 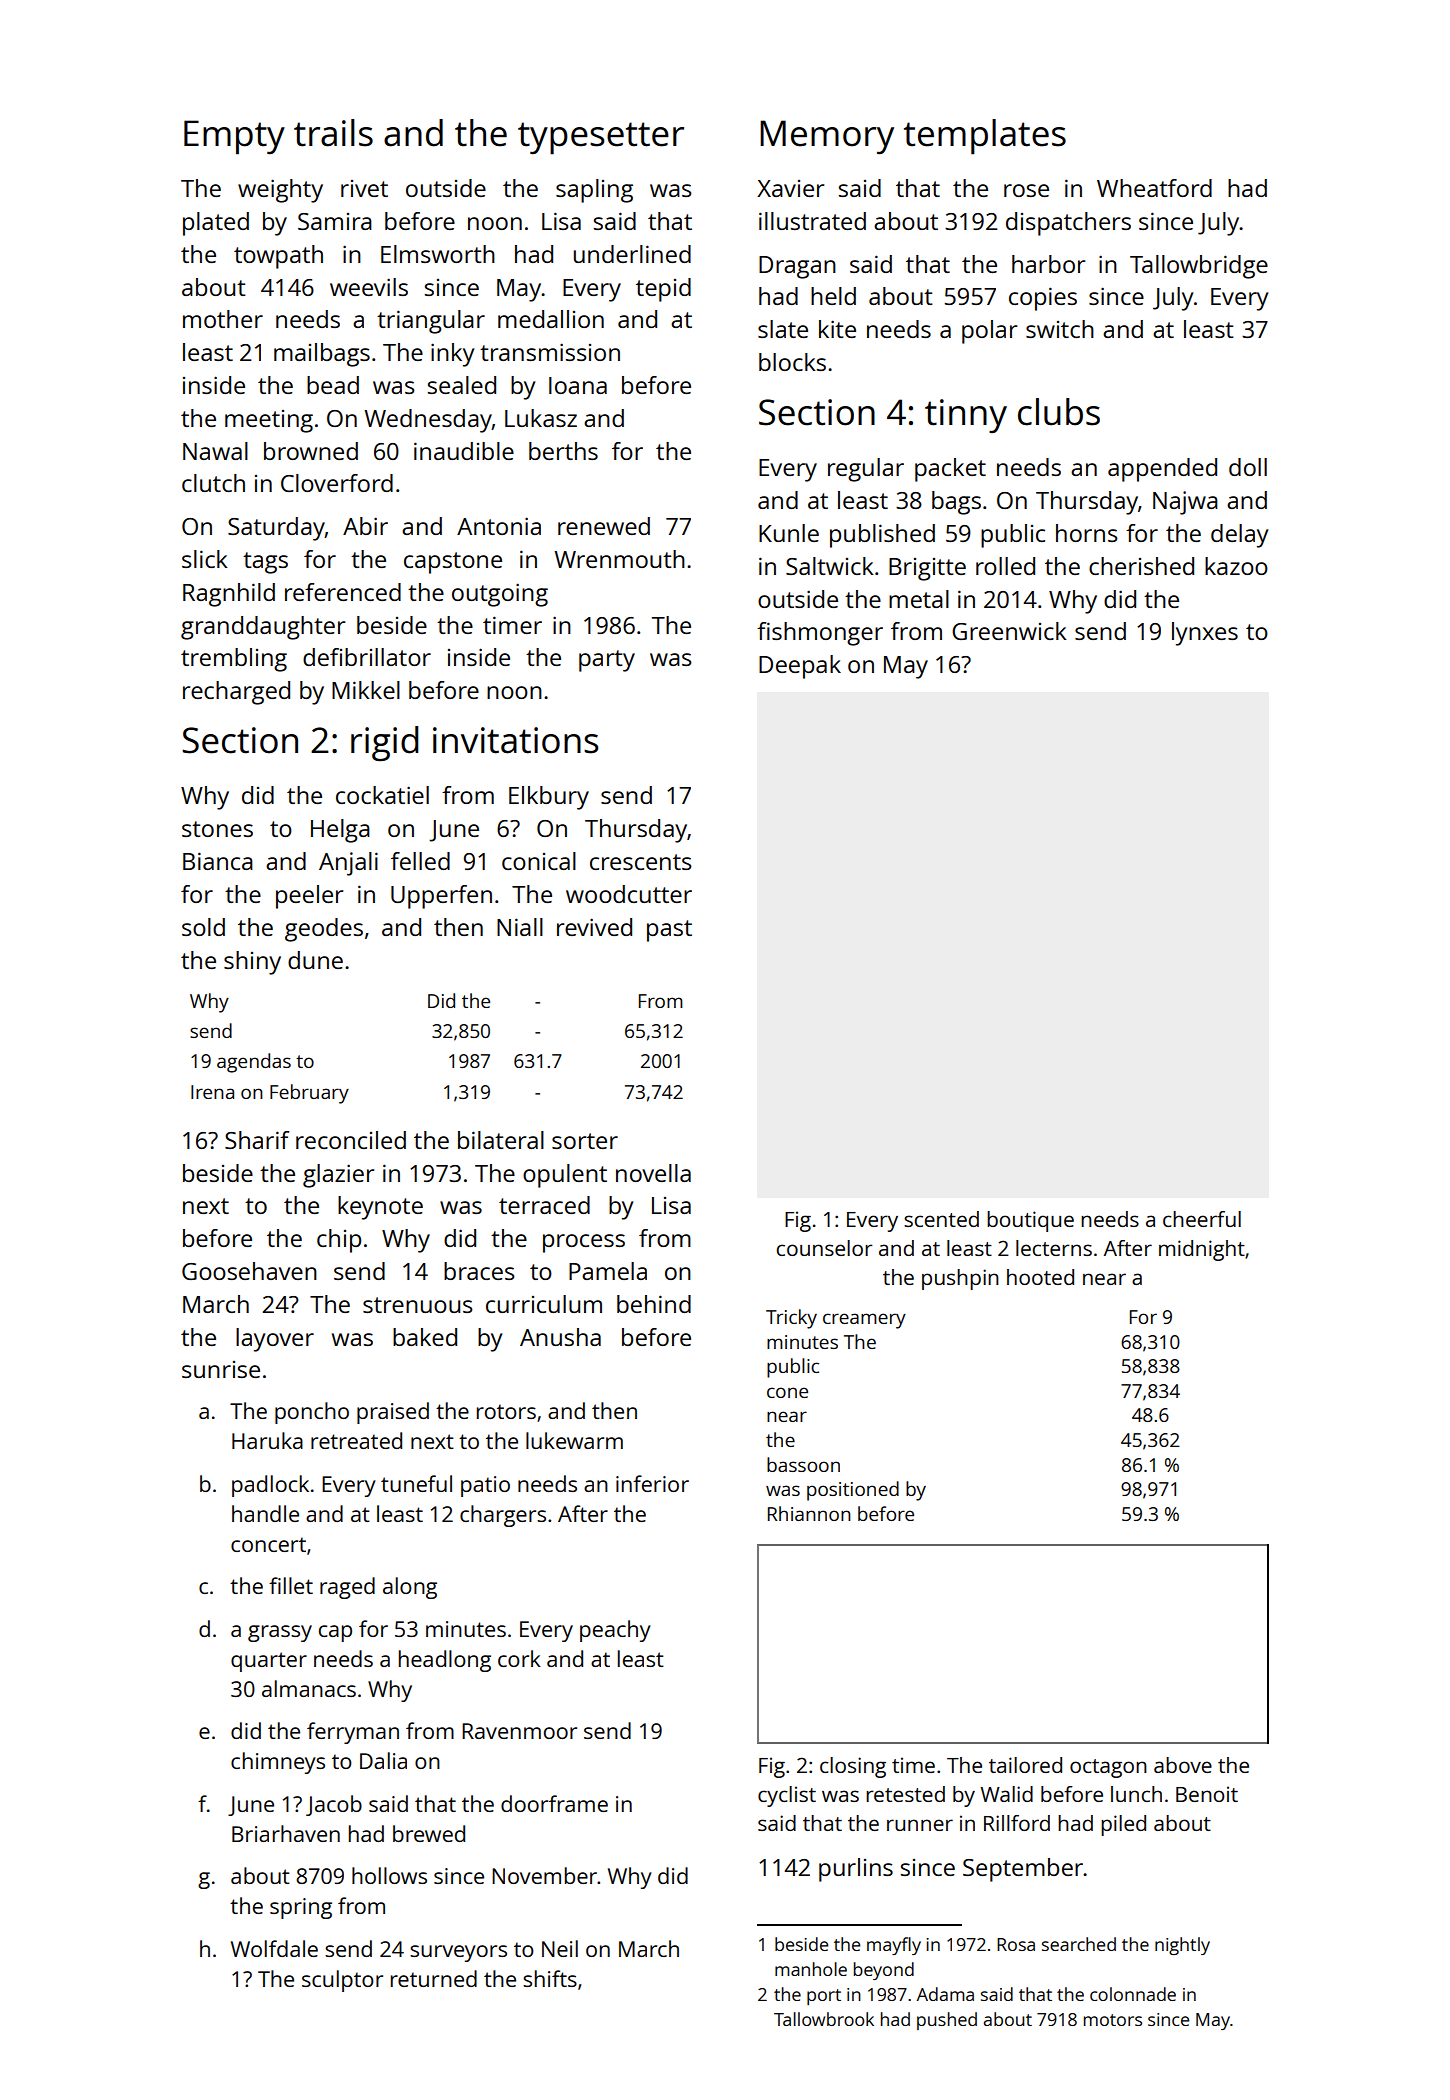 What do you see at coordinates (632, 254) in the screenshot?
I see `underlined` at bounding box center [632, 254].
